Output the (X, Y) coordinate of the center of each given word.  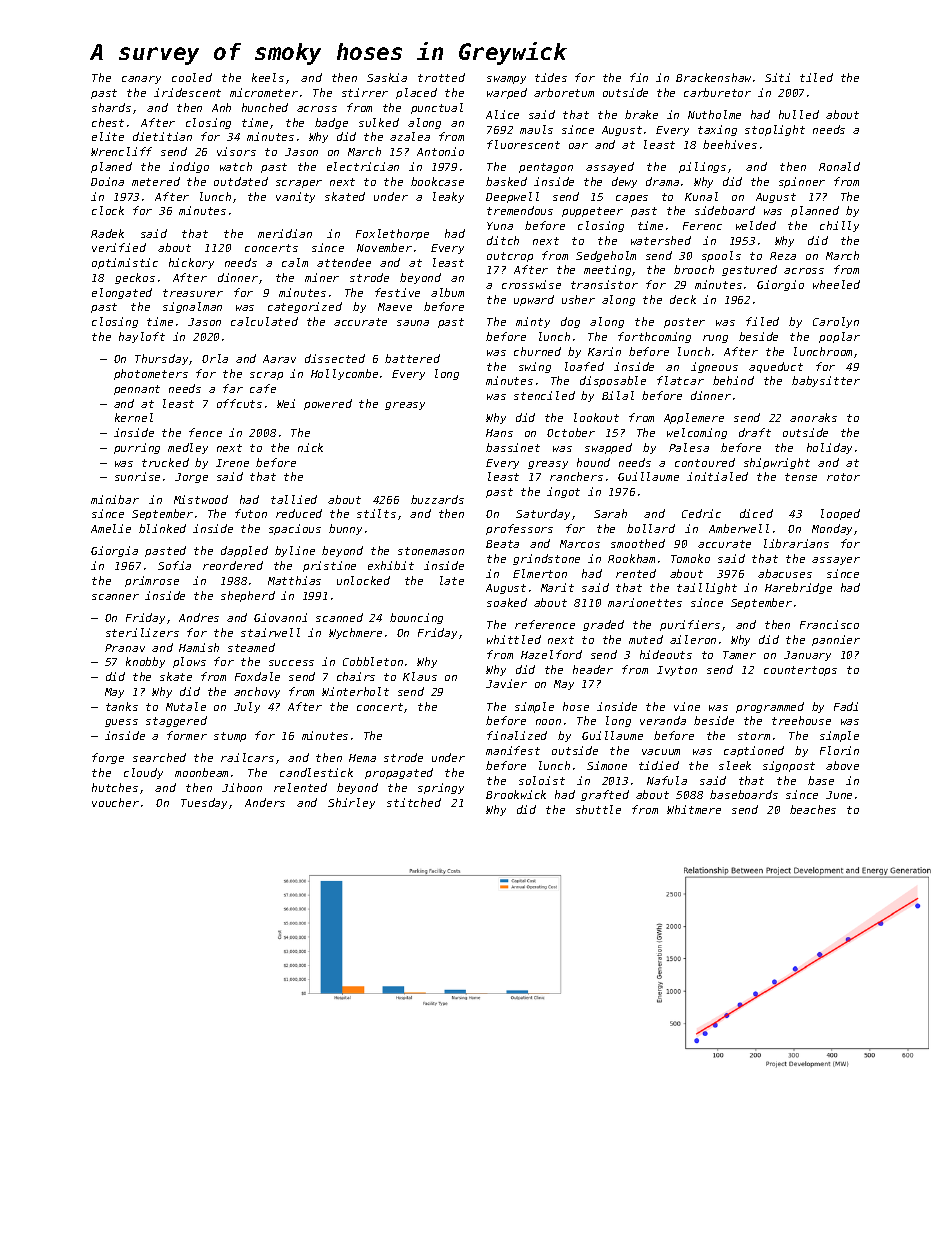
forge (108, 758)
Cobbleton (373, 661)
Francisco (829, 624)
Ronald (839, 166)
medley (188, 448)
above (842, 765)
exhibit (391, 565)
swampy (506, 80)
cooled (192, 77)
